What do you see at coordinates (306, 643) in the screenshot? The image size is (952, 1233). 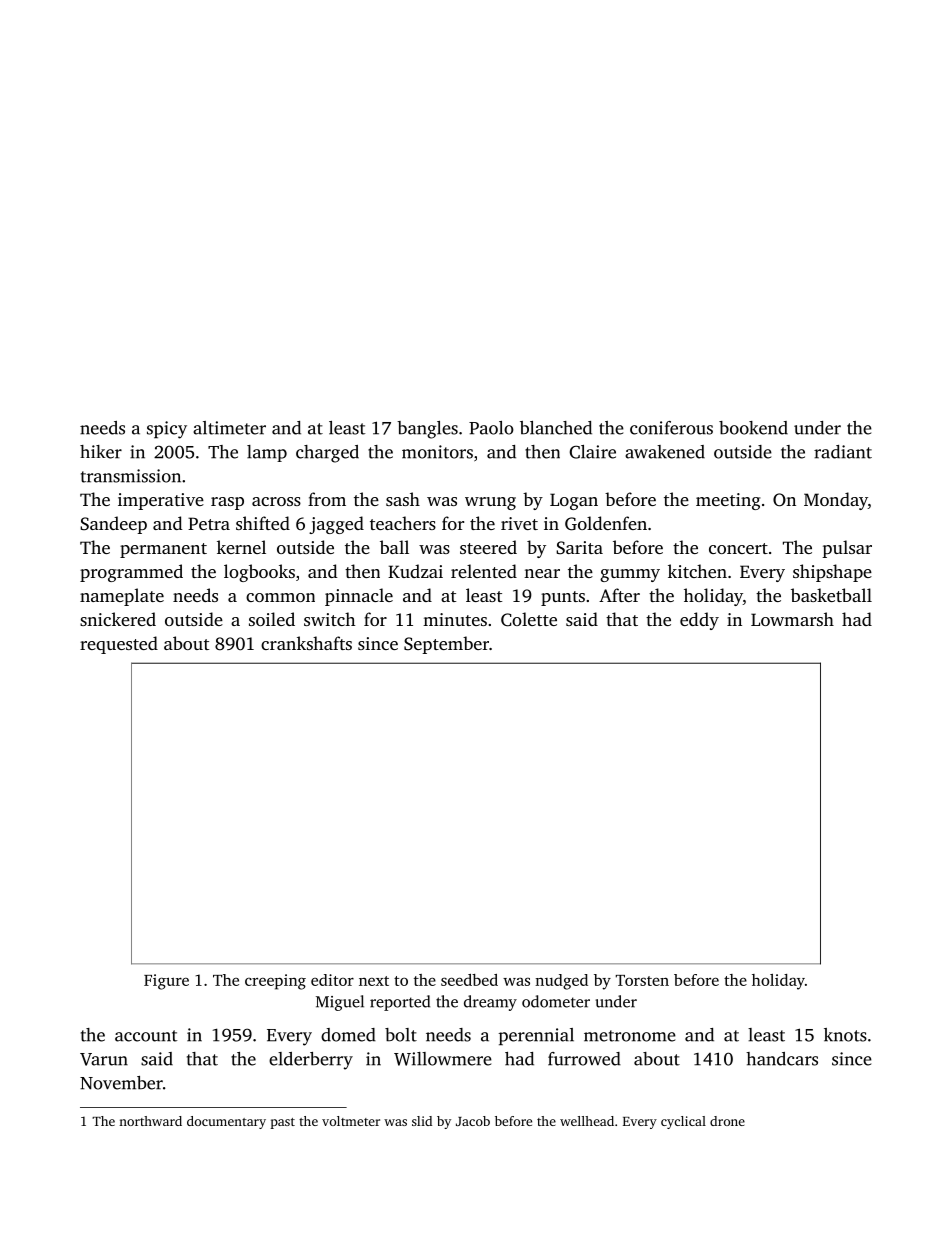 I see `crankshafts` at bounding box center [306, 643].
